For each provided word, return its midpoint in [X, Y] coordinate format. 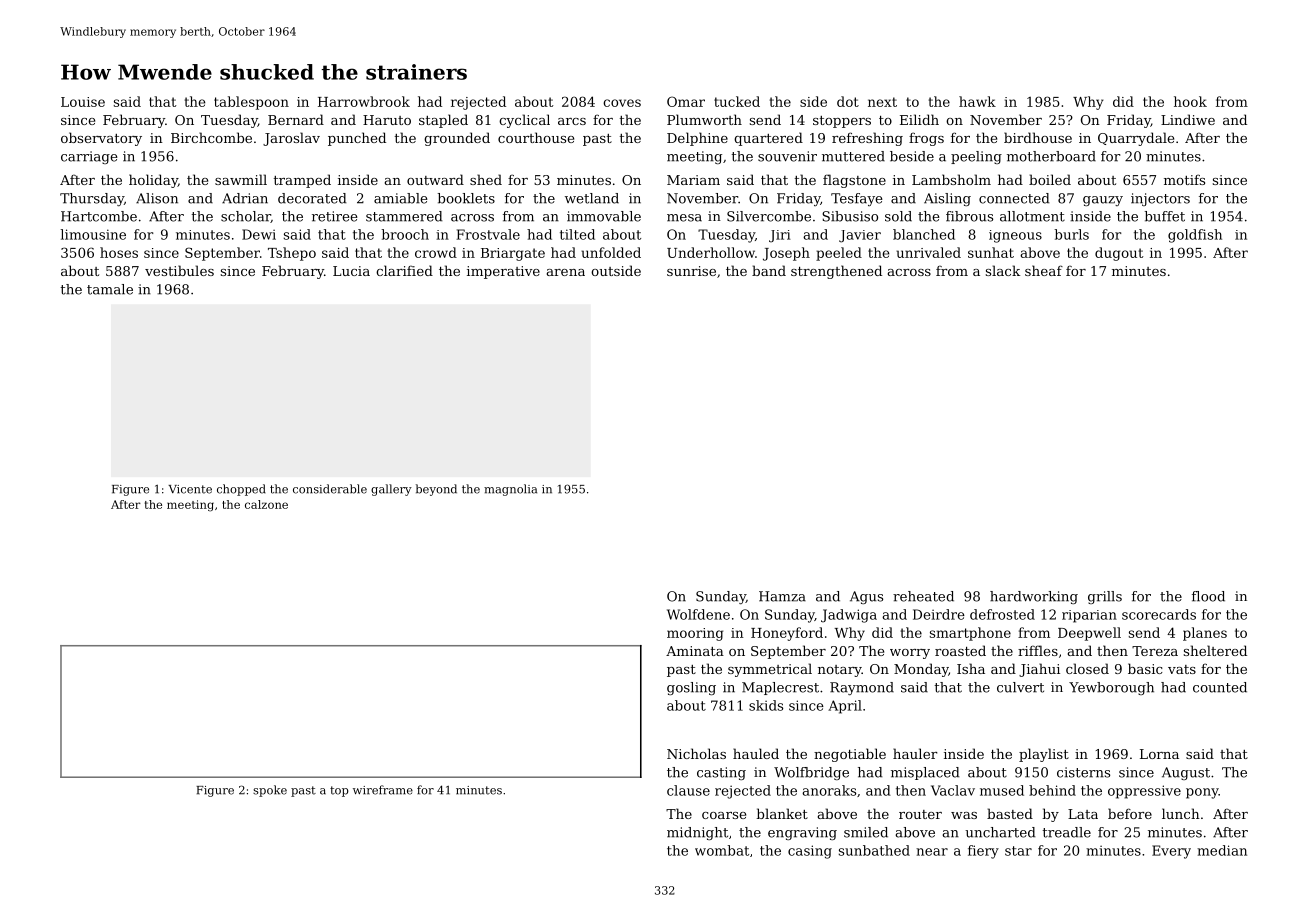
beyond [436, 490]
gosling [691, 688]
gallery [391, 490]
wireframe [383, 790]
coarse [724, 815]
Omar [686, 101]
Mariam [693, 180]
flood [1208, 596]
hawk [977, 101]
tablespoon [251, 103]
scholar [246, 217]
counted [1220, 687]
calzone [266, 504]
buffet [1165, 216]
